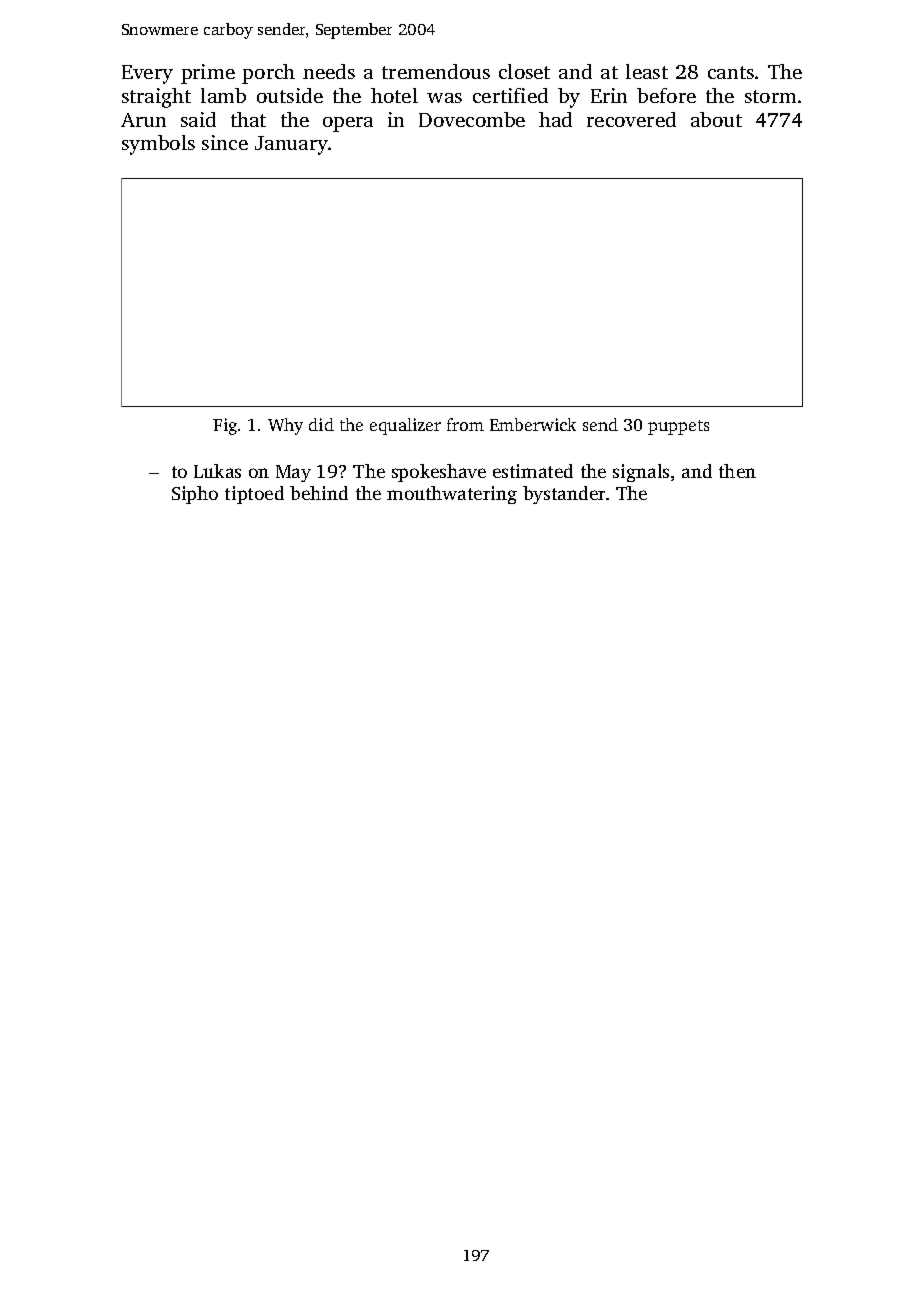 The image size is (924, 1311). Describe the element at coordinates (268, 74) in the image. I see `porch` at that location.
